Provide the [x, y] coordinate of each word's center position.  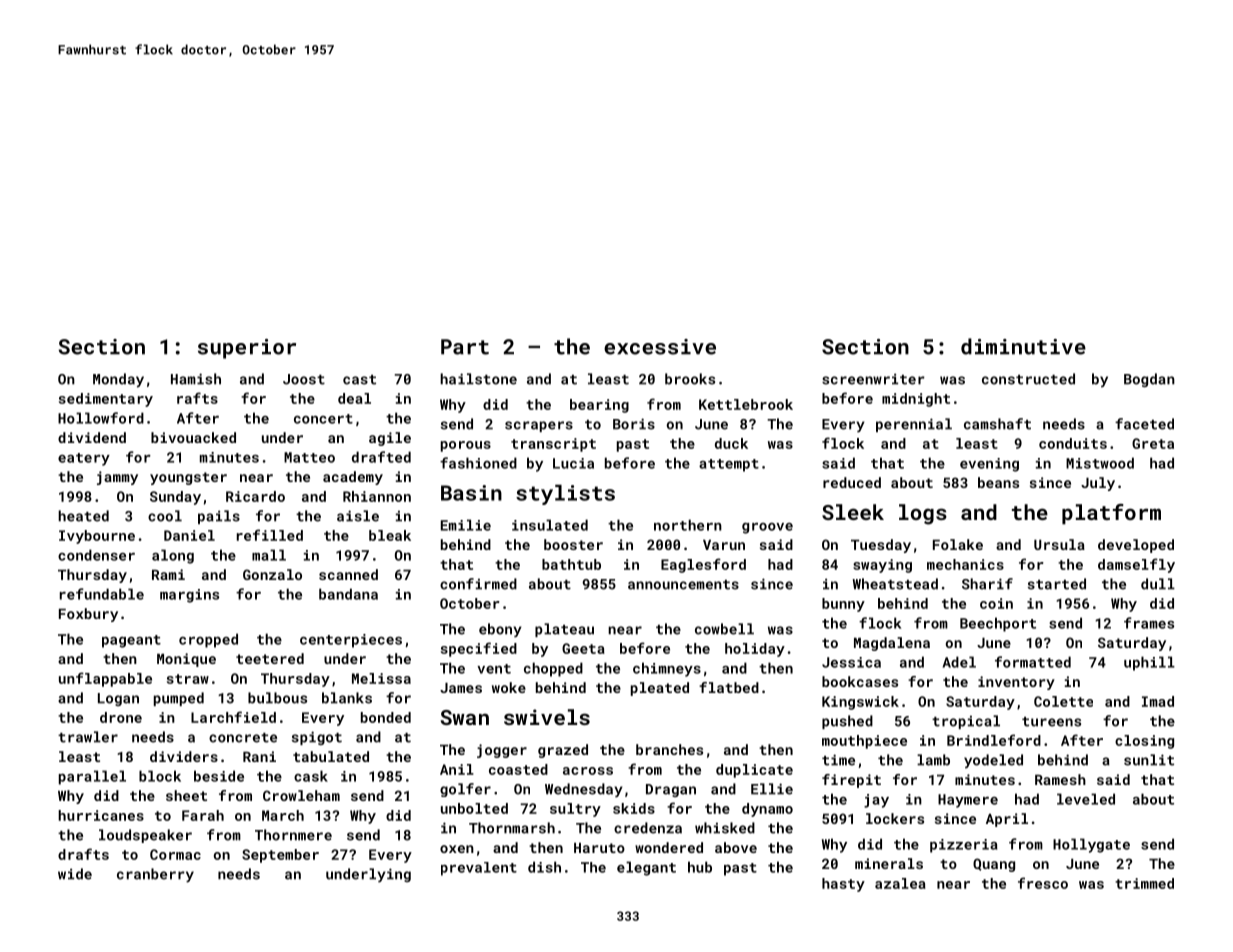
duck [731, 443]
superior [247, 349]
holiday [755, 650]
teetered [270, 658]
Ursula [1059, 544]
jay [876, 801]
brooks [690, 379]
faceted [1144, 424]
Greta [1153, 443]
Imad [1158, 701]
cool [165, 516]
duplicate [754, 771]
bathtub [571, 564]
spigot [317, 738]
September [280, 856]
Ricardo [255, 496]
